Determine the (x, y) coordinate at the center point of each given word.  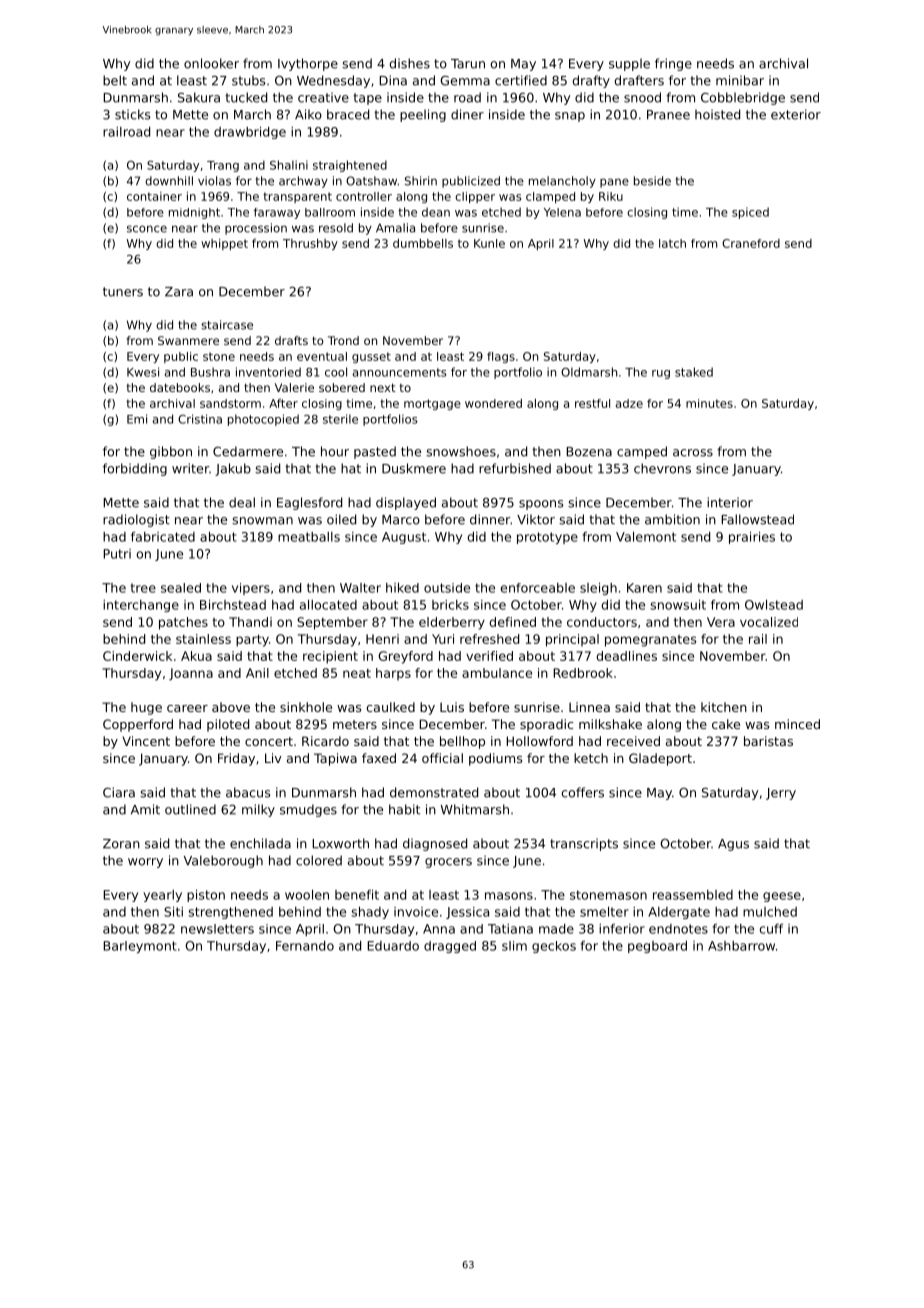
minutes (709, 403)
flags (501, 357)
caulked (390, 707)
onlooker (211, 63)
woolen (307, 895)
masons (509, 896)
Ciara (119, 792)
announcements (400, 372)
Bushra (210, 372)
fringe (673, 64)
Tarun (468, 64)
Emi (137, 419)
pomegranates (650, 641)
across (693, 453)
